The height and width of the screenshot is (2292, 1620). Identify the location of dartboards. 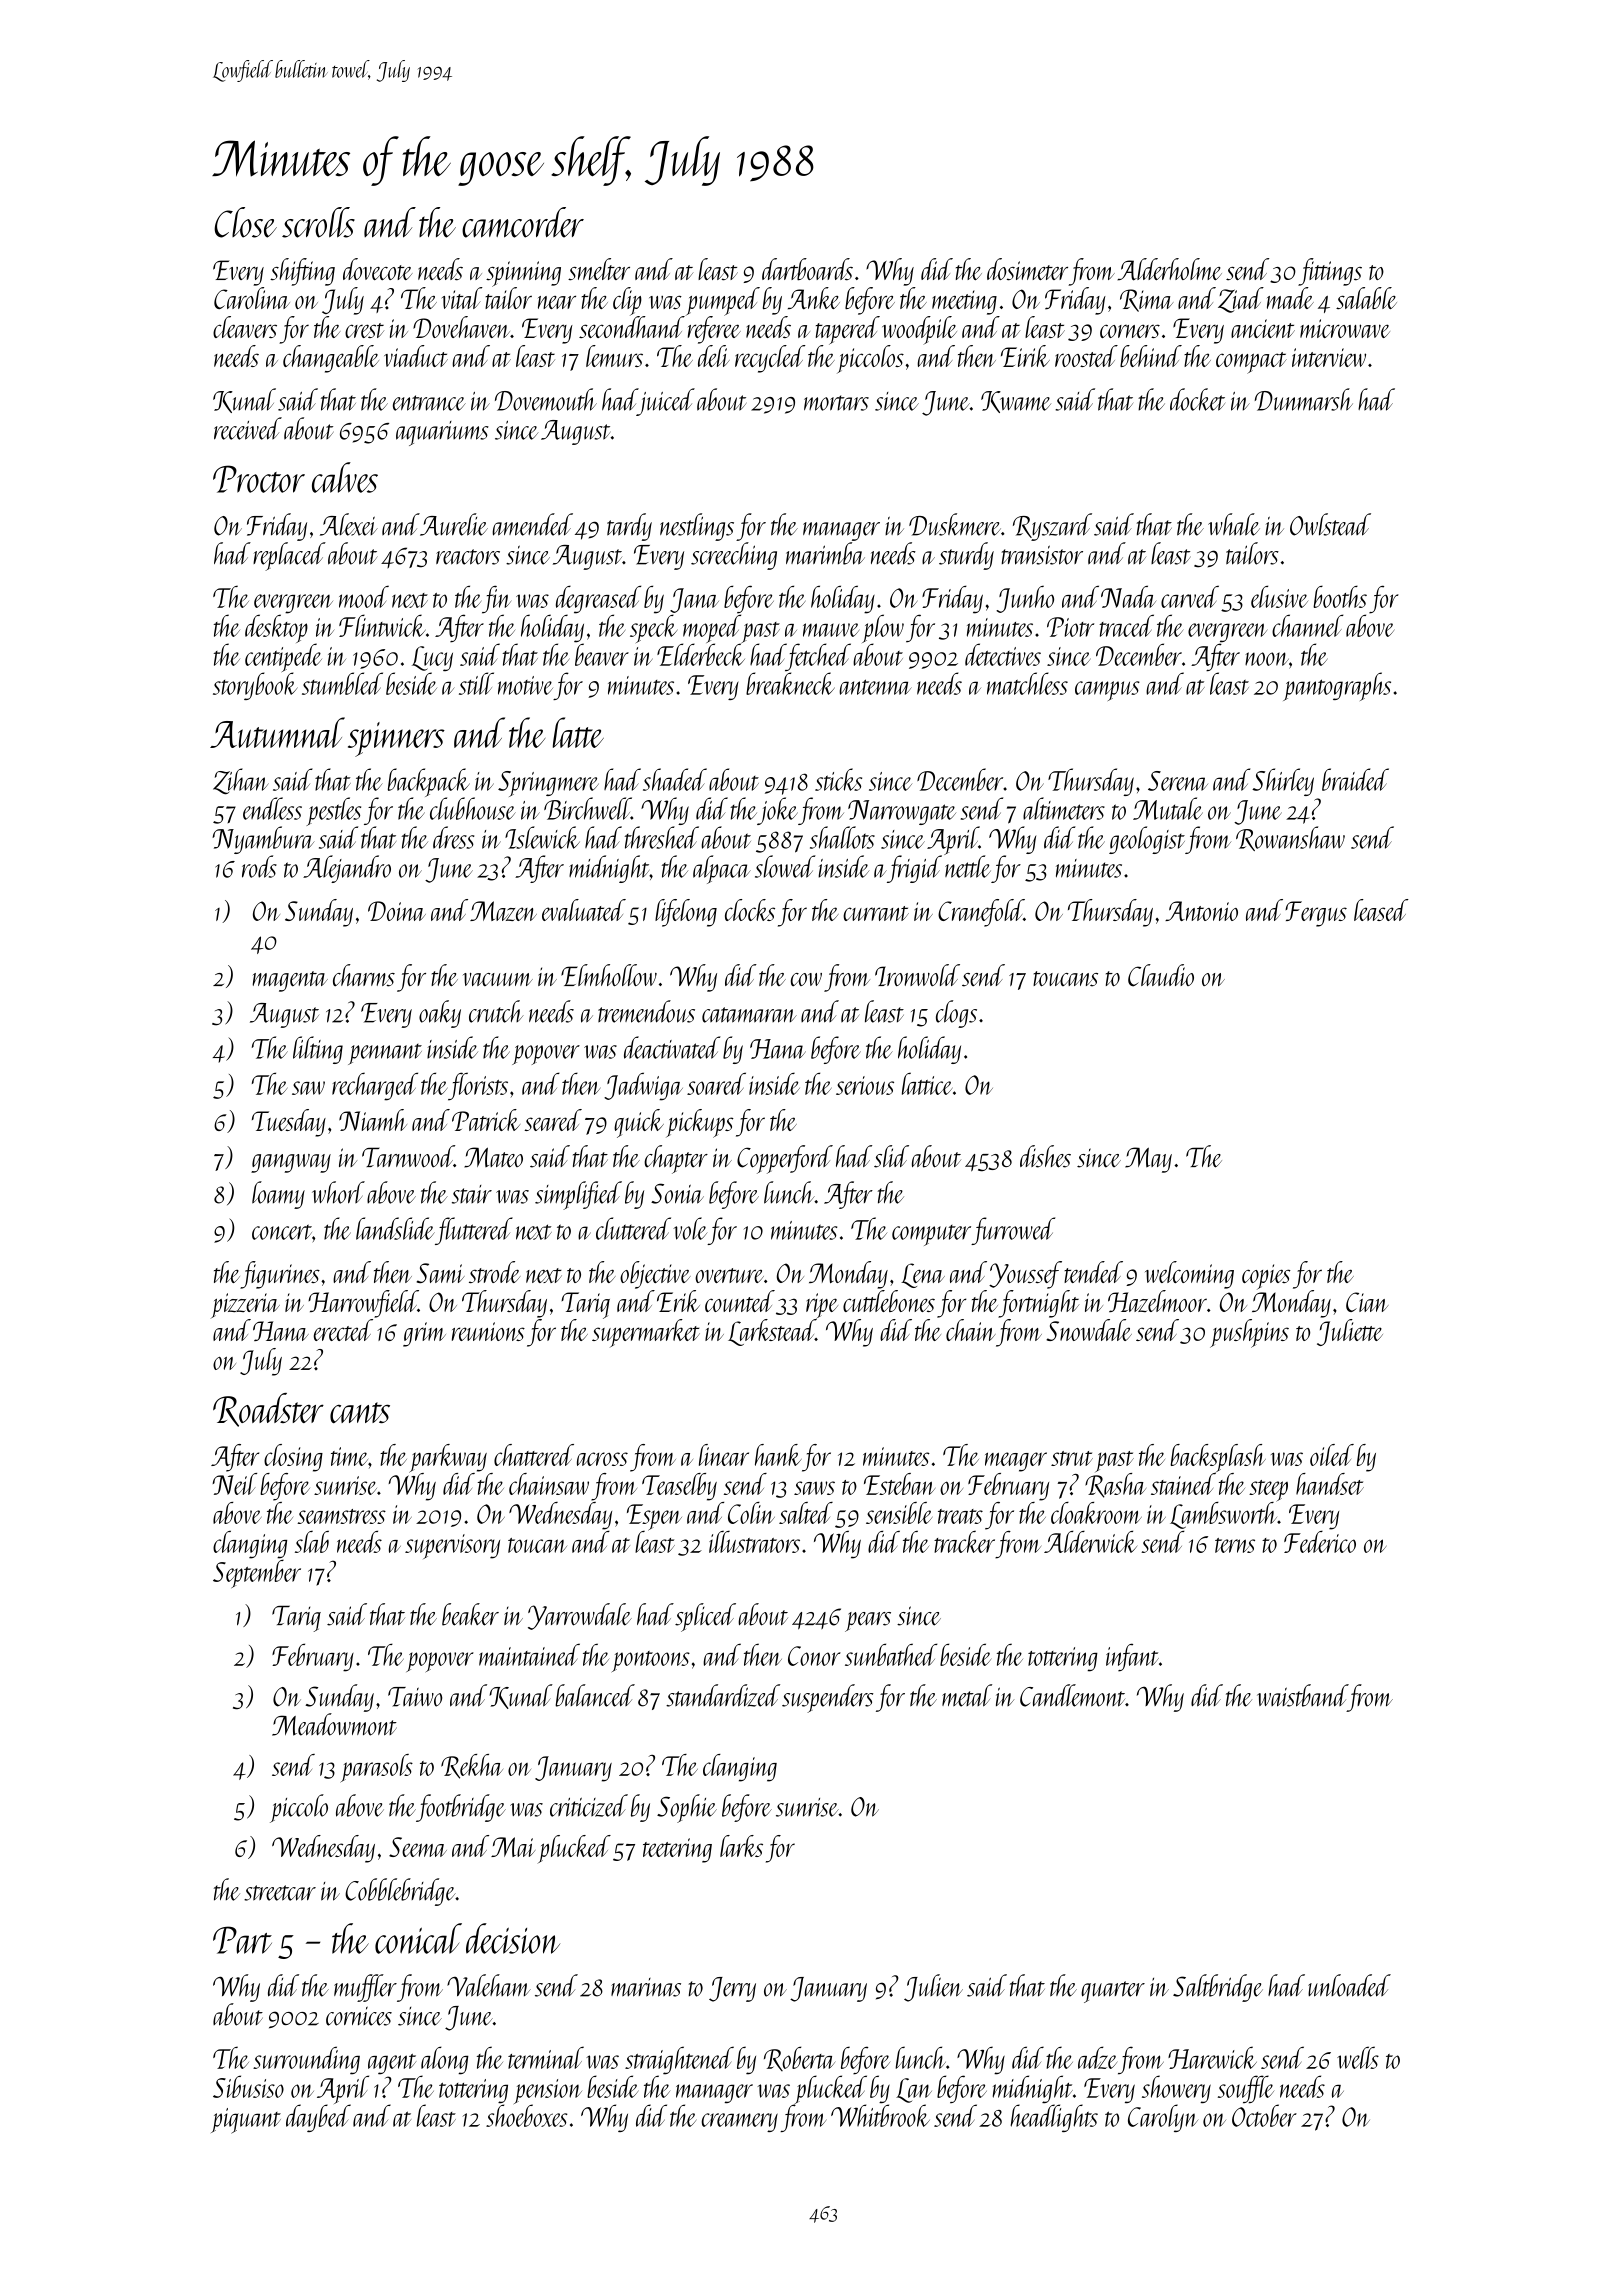
(807, 269).
